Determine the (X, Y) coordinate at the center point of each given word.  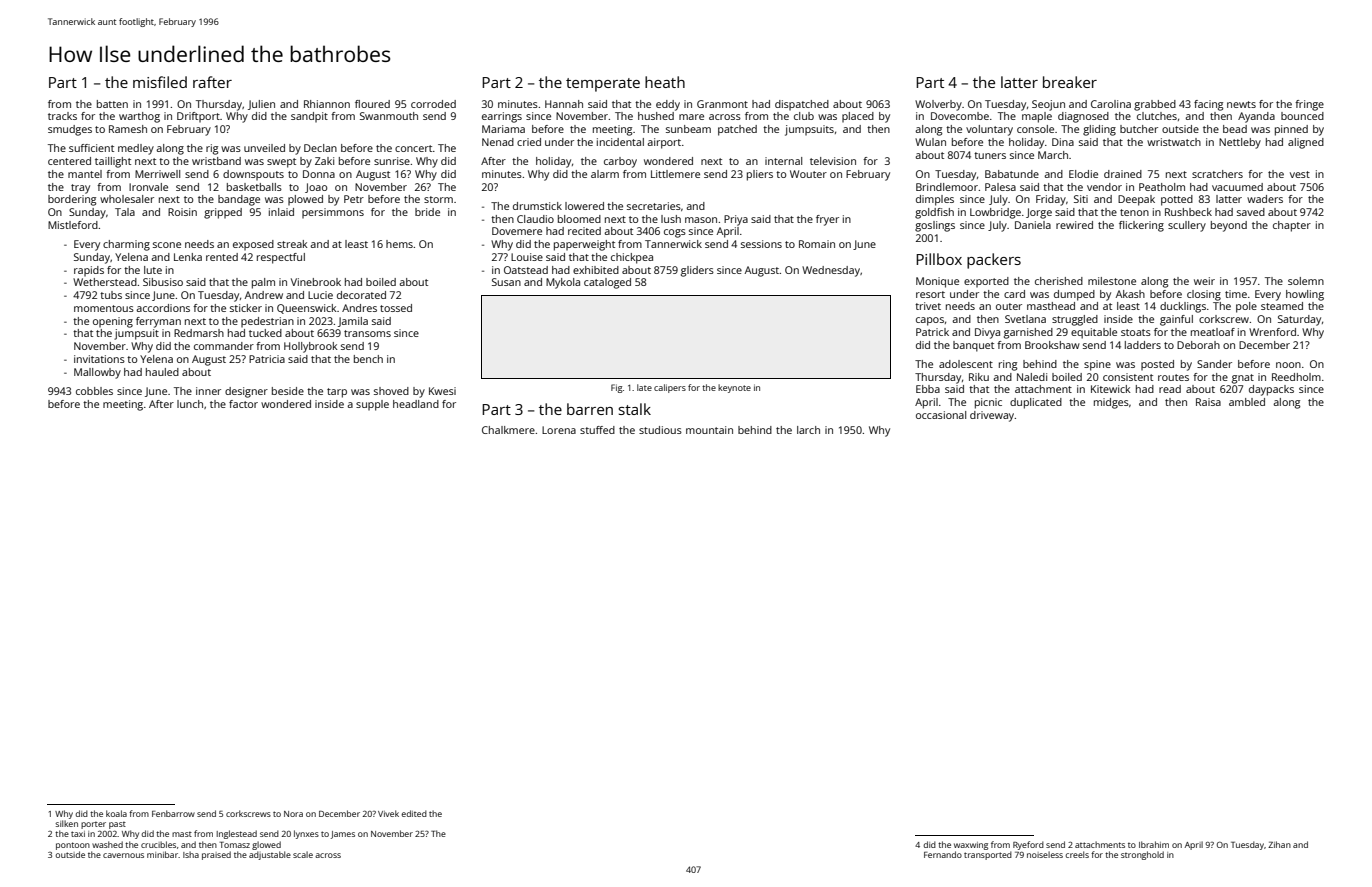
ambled (1247, 402)
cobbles (94, 391)
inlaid (281, 212)
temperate (603, 85)
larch (808, 430)
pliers (760, 175)
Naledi (1032, 377)
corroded (433, 104)
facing (1208, 105)
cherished (1059, 281)
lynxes (306, 834)
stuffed (597, 430)
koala (116, 813)
